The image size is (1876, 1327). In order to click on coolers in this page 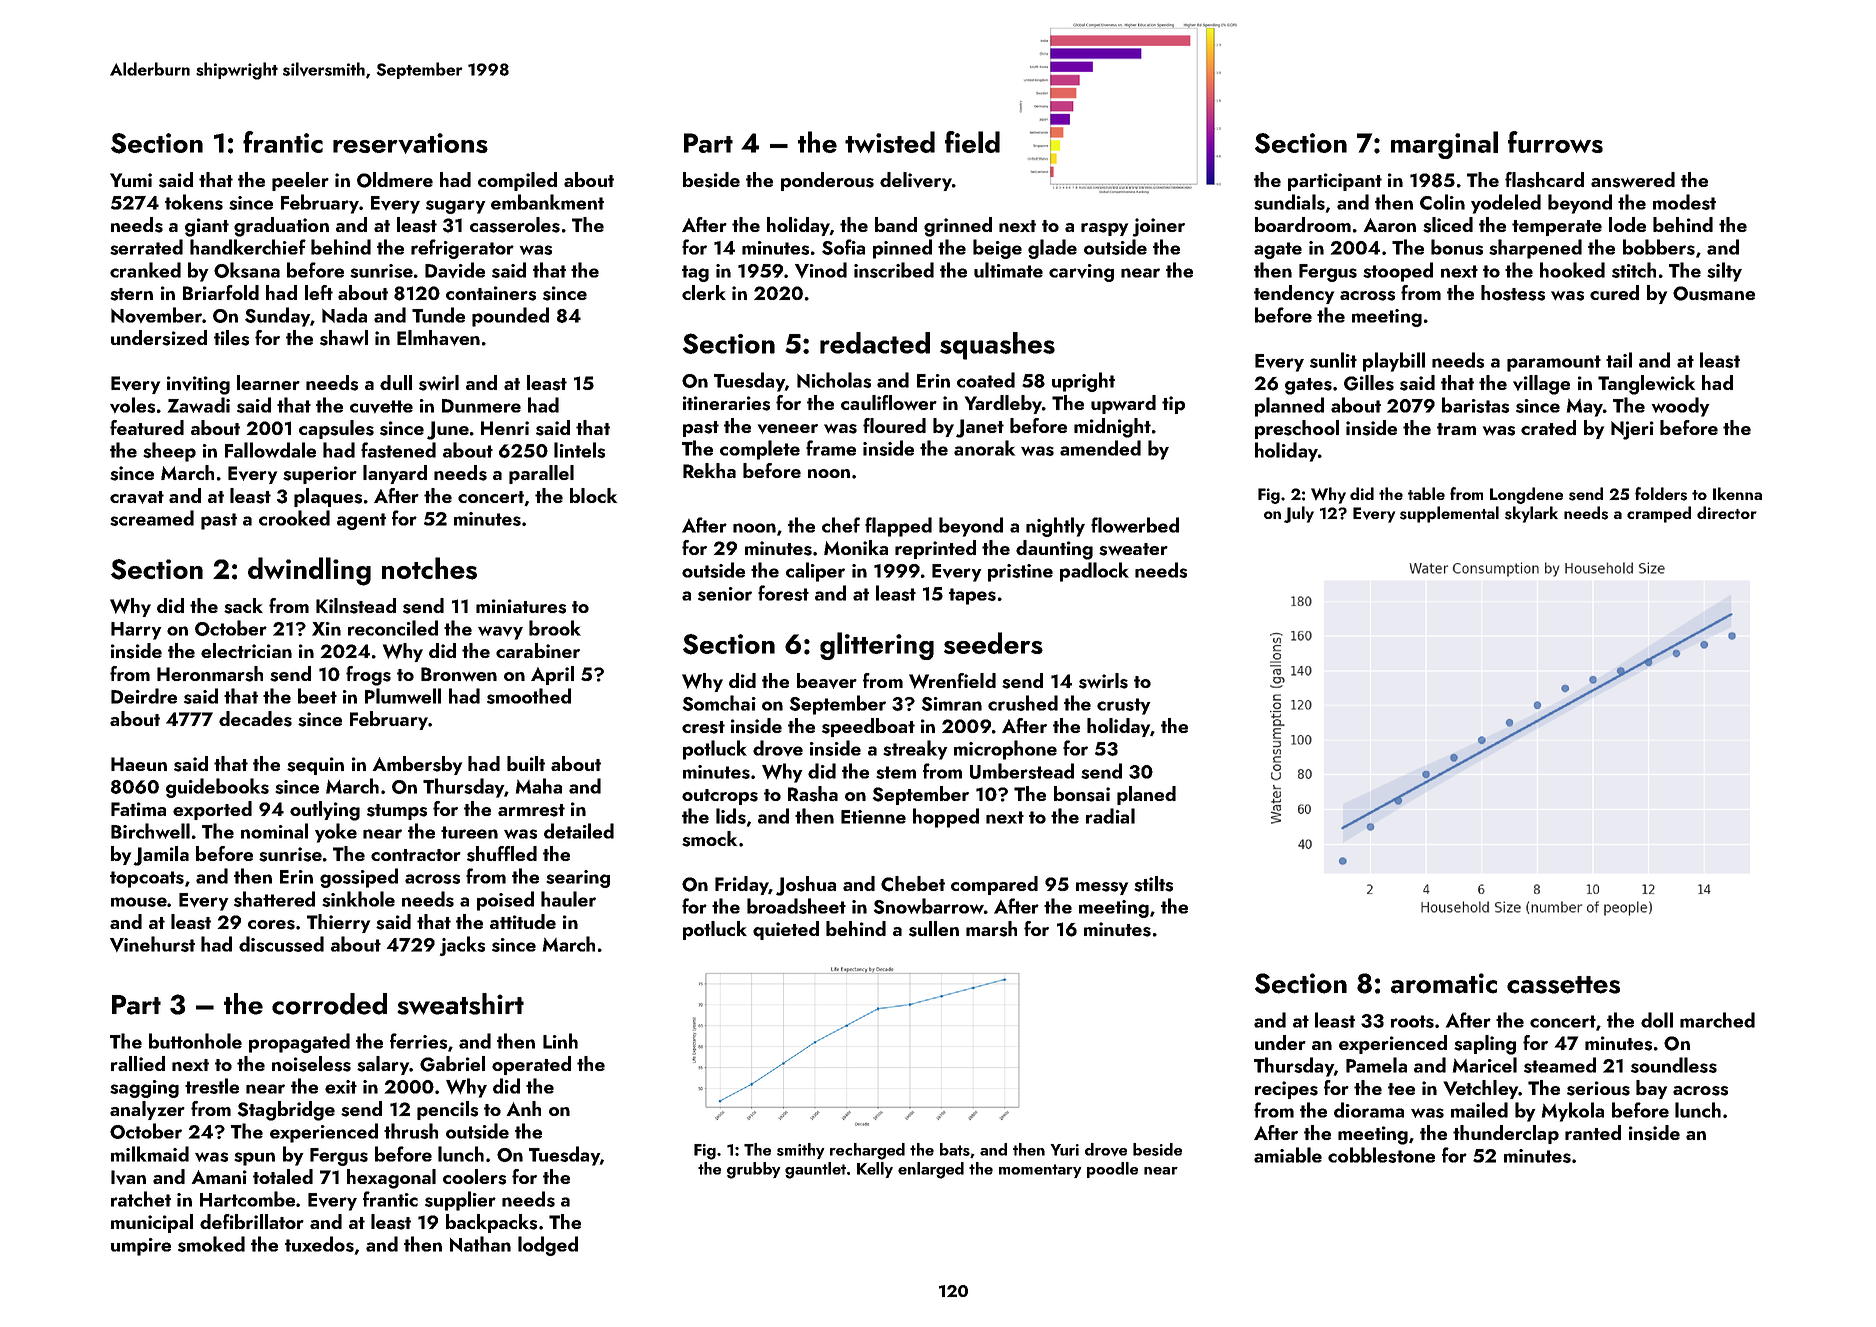, I will do `click(474, 1177)`.
